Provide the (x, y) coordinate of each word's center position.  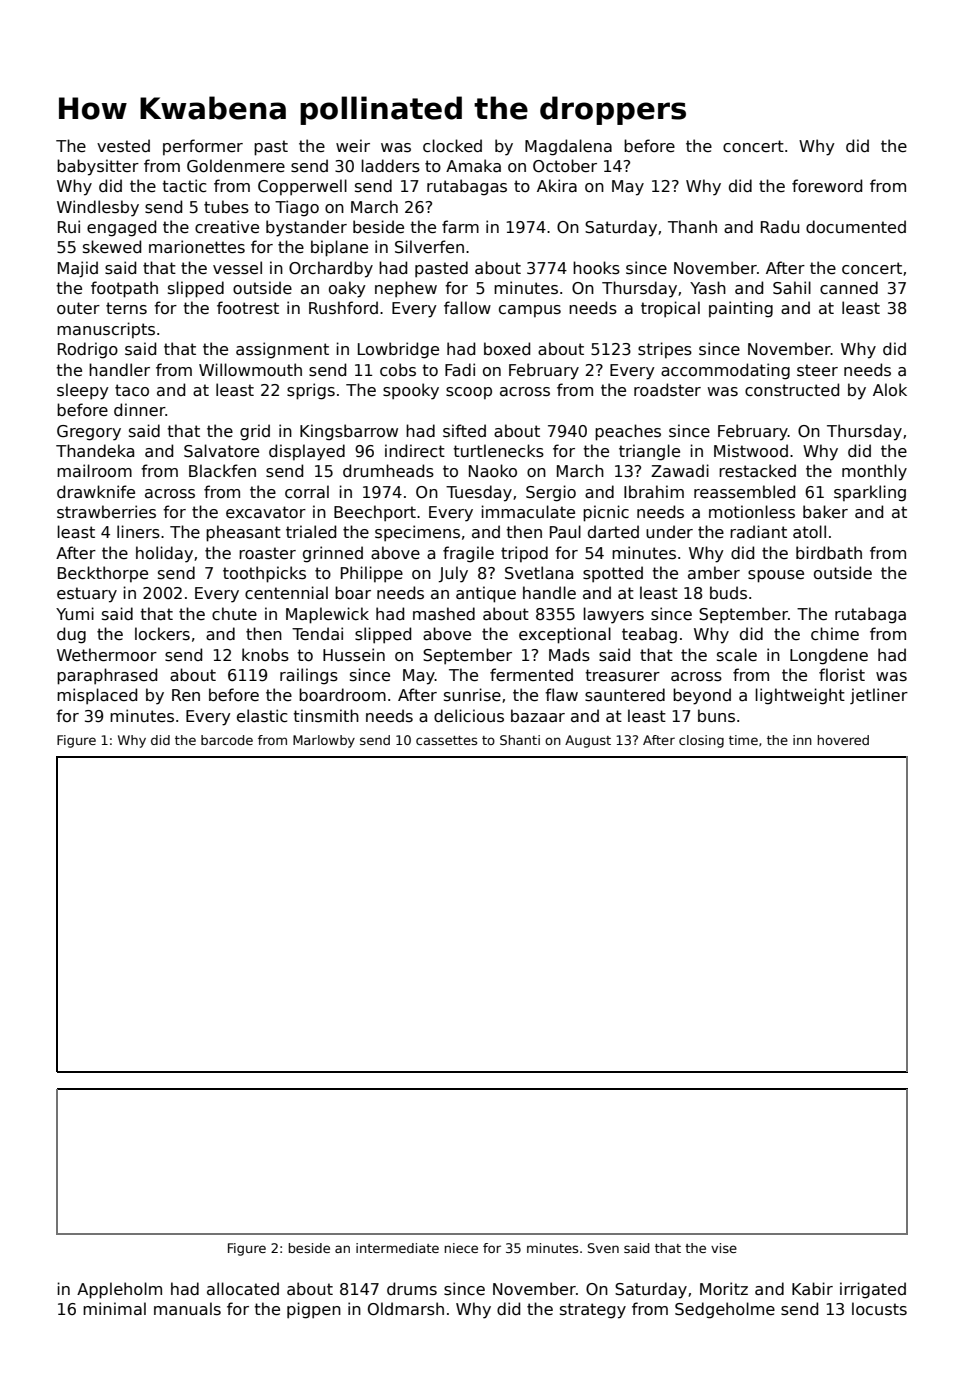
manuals (187, 1309)
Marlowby (324, 741)
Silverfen (429, 247)
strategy (593, 1311)
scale (737, 655)
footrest (248, 308)
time (743, 740)
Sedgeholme (725, 1310)
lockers (162, 633)
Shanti (520, 740)
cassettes (446, 740)
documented (856, 226)
